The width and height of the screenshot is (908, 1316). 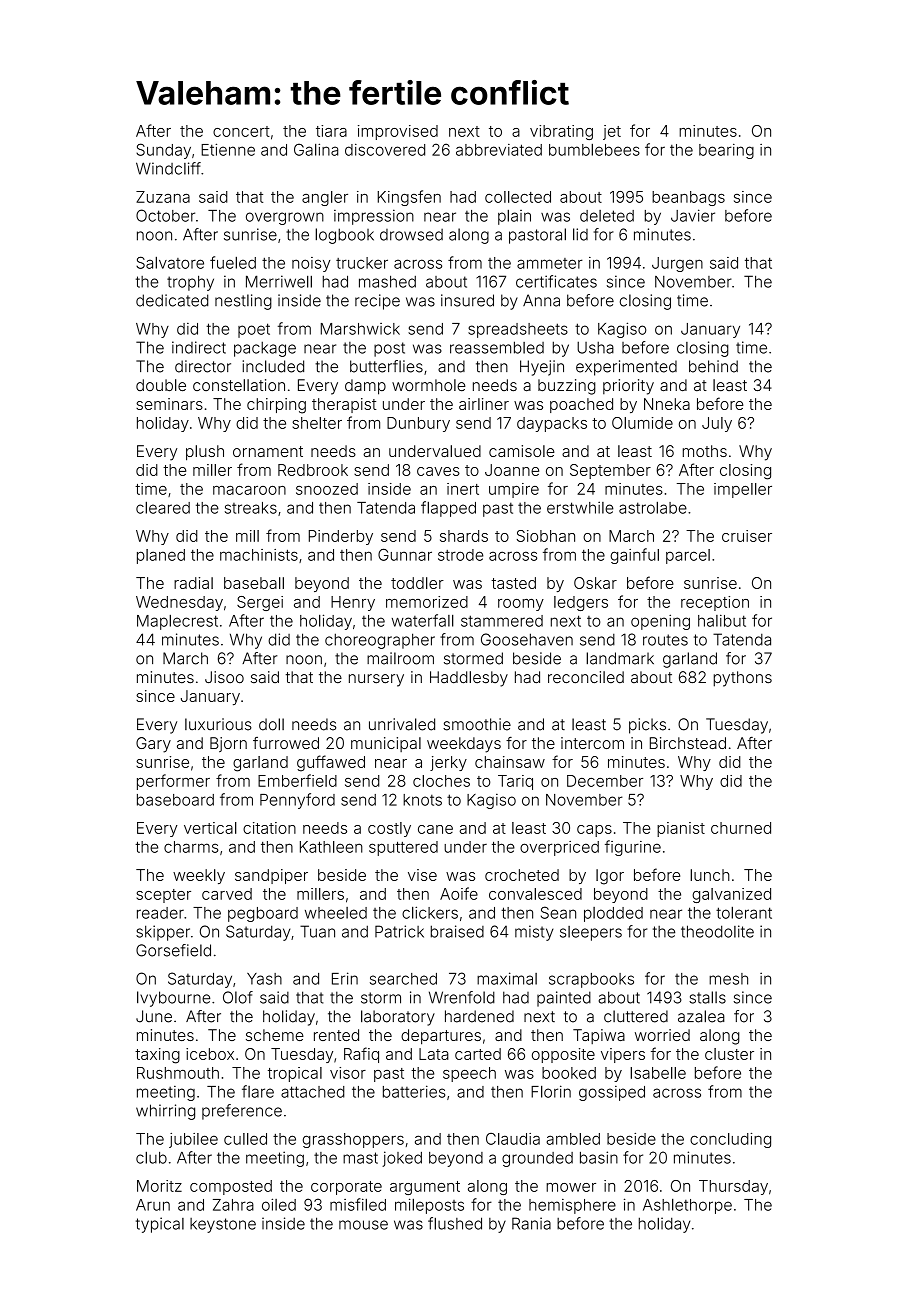 I want to click on routes, so click(x=665, y=640).
